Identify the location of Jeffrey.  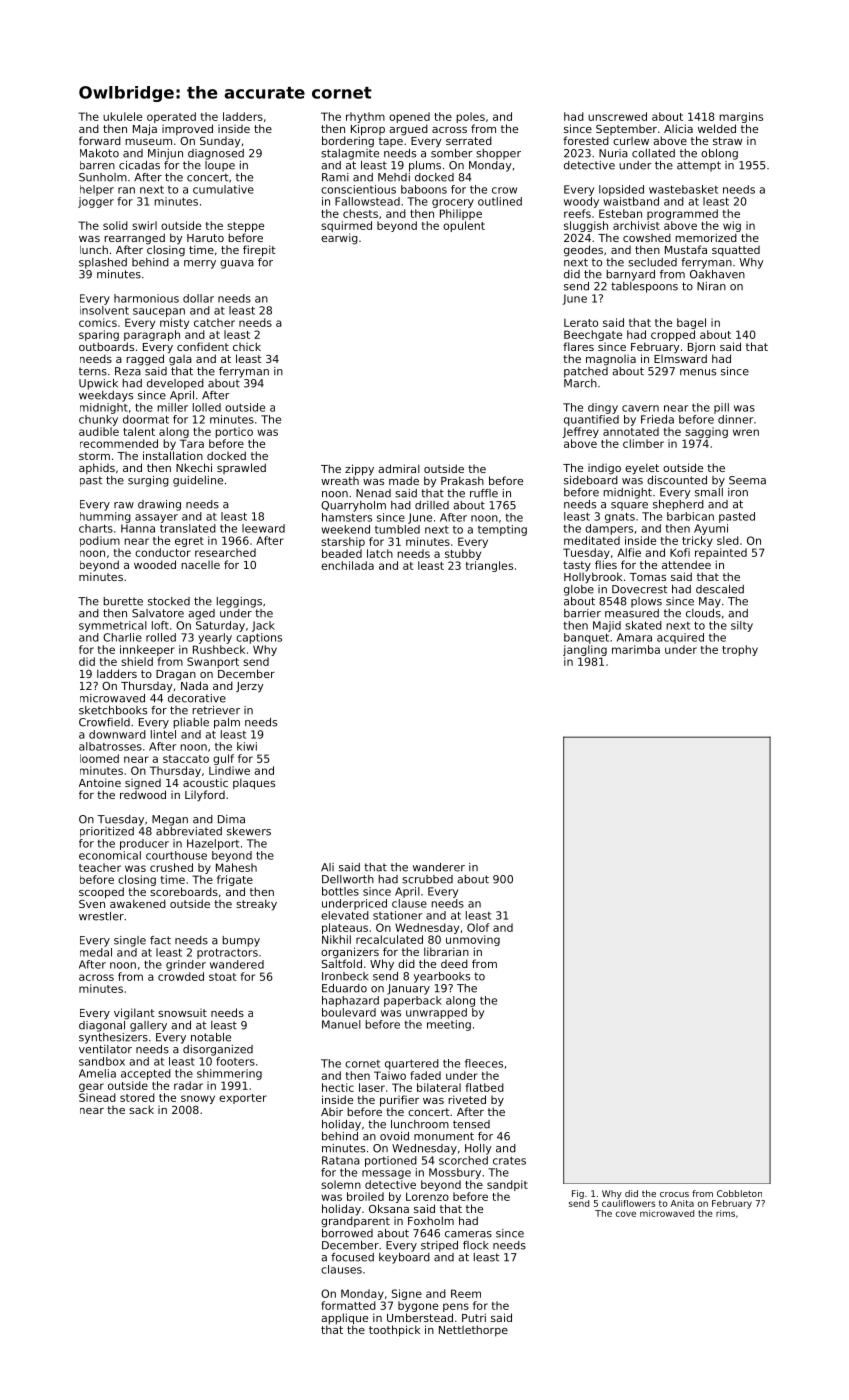
(580, 432).
